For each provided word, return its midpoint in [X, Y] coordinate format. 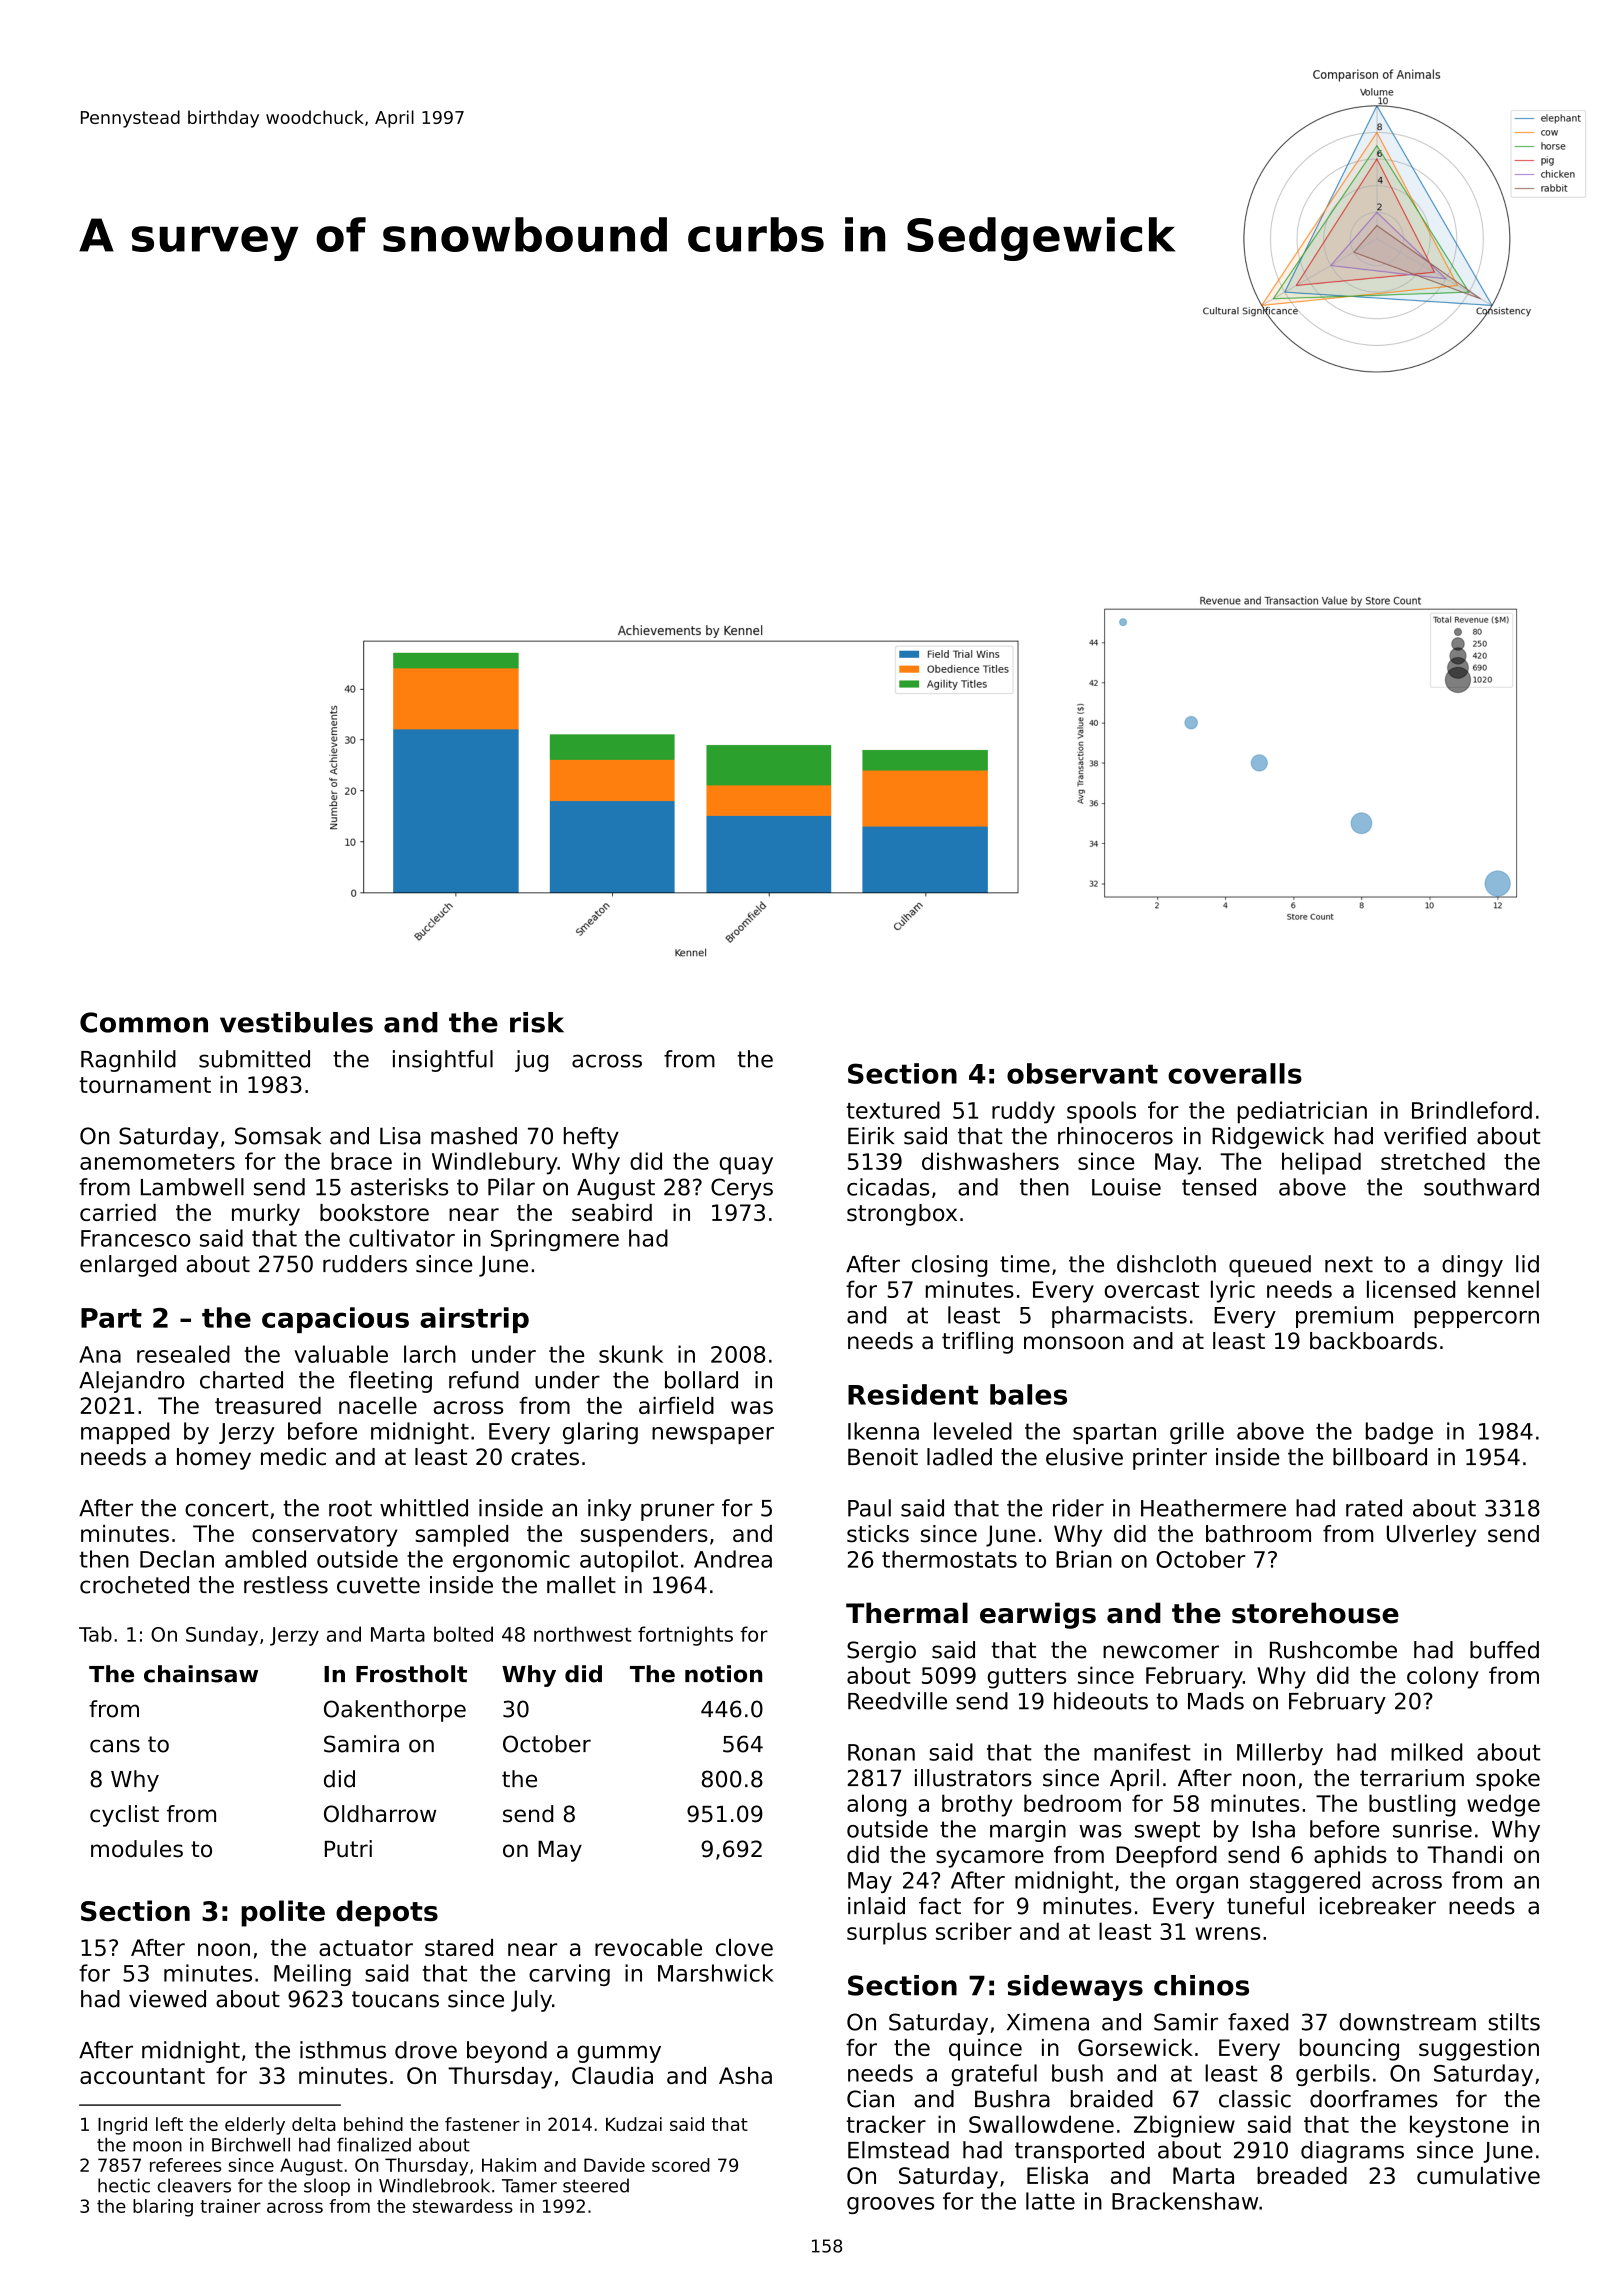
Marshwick [716, 1973]
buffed [1504, 1650]
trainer [230, 2206]
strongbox [902, 1215]
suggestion [1479, 2050]
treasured [268, 1405]
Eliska [1057, 2175]
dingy [1472, 1266]
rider [1078, 1508]
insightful [443, 1061]
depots [387, 1913]
